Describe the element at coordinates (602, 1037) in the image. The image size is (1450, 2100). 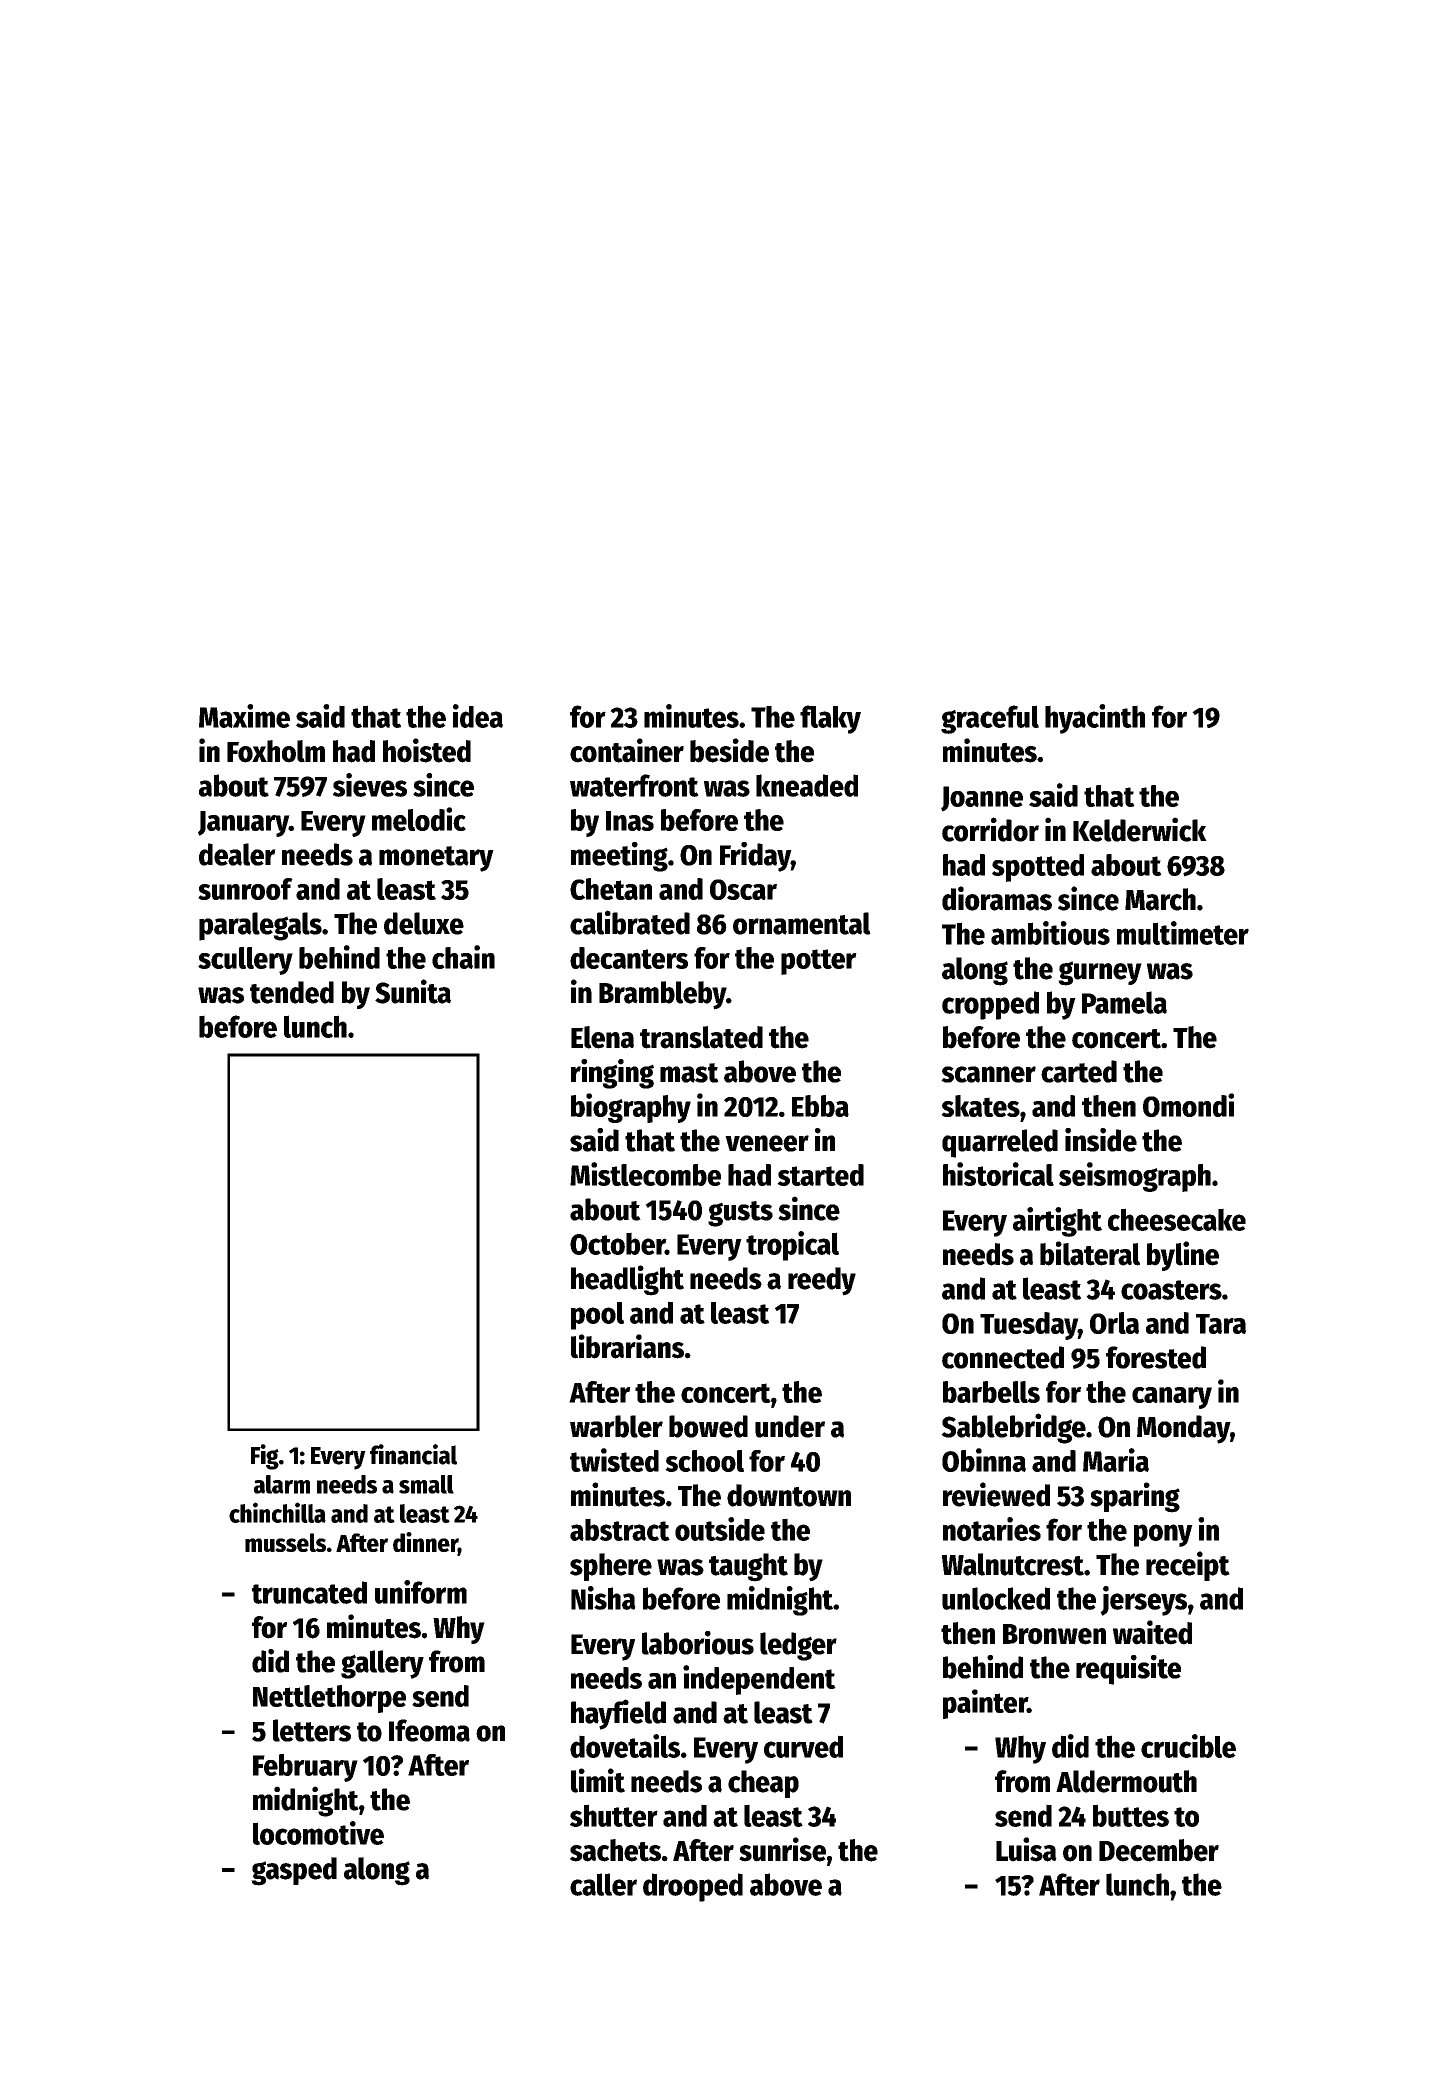
I see `Elena` at that location.
